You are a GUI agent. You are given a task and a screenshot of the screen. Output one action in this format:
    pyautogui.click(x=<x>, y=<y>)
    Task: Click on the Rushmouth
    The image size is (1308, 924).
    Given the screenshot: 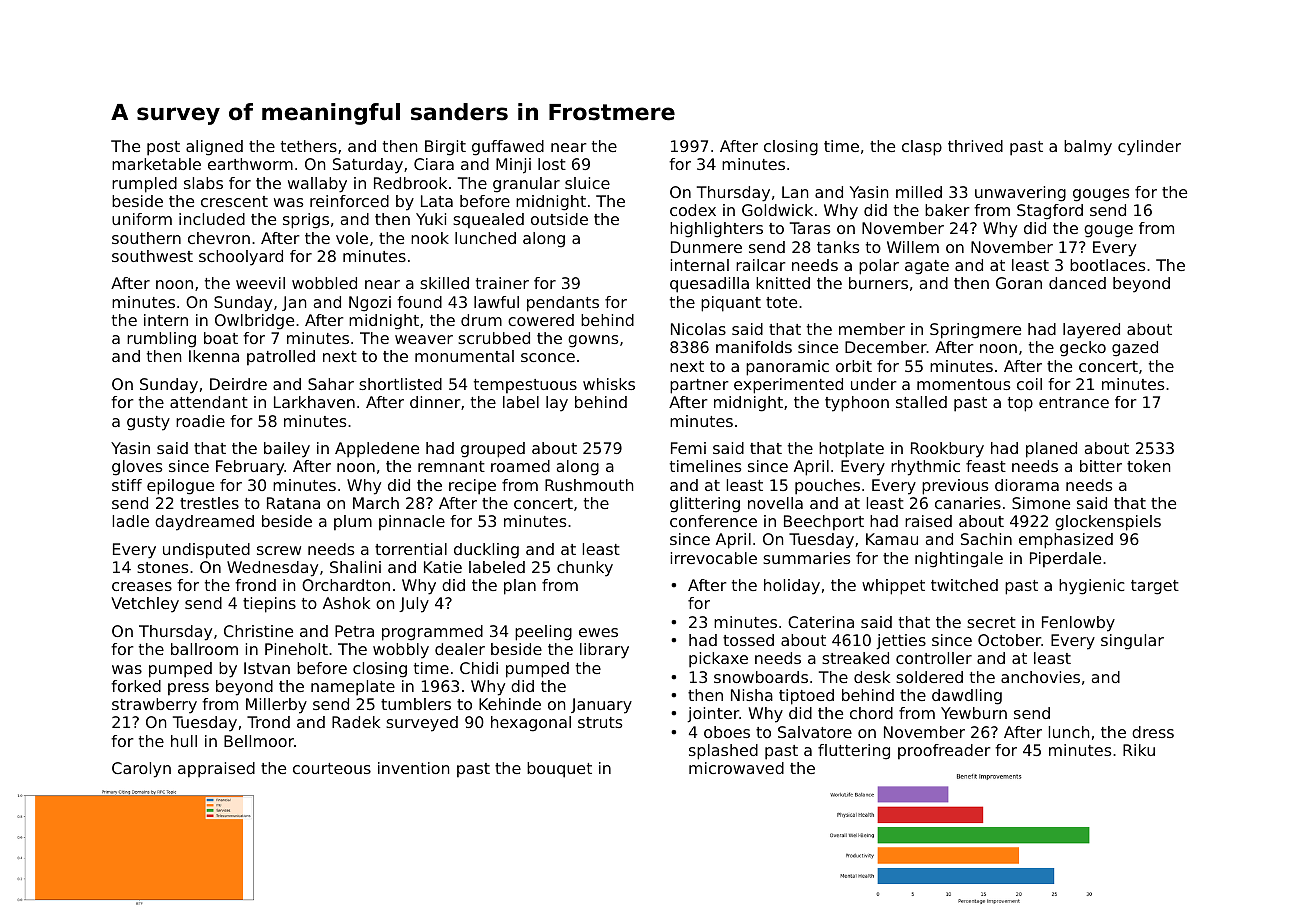 What is the action you would take?
    pyautogui.click(x=589, y=485)
